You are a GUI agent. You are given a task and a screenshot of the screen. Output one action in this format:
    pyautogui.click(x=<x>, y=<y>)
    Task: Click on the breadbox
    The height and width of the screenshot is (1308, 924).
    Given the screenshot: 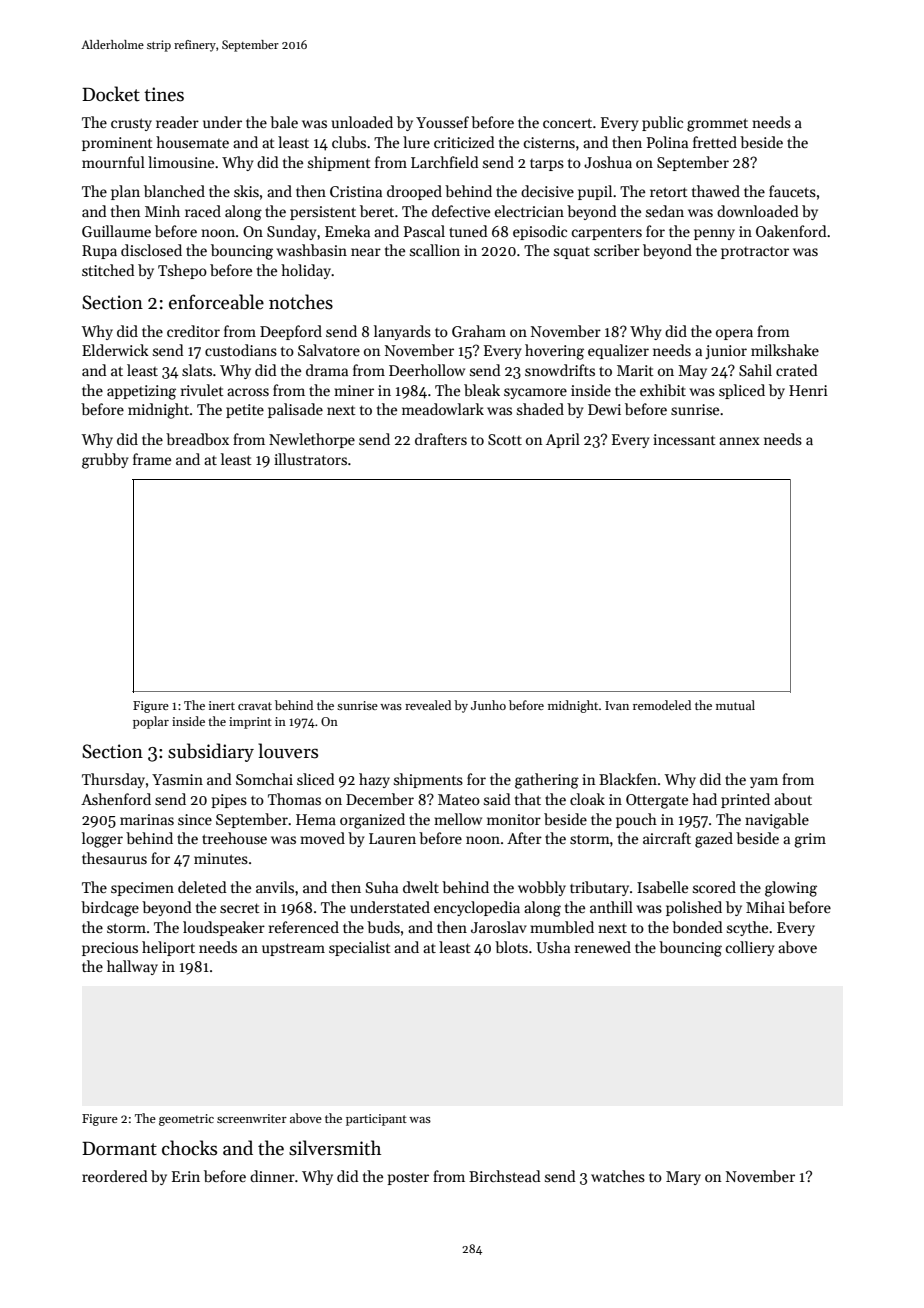 What is the action you would take?
    pyautogui.click(x=197, y=439)
